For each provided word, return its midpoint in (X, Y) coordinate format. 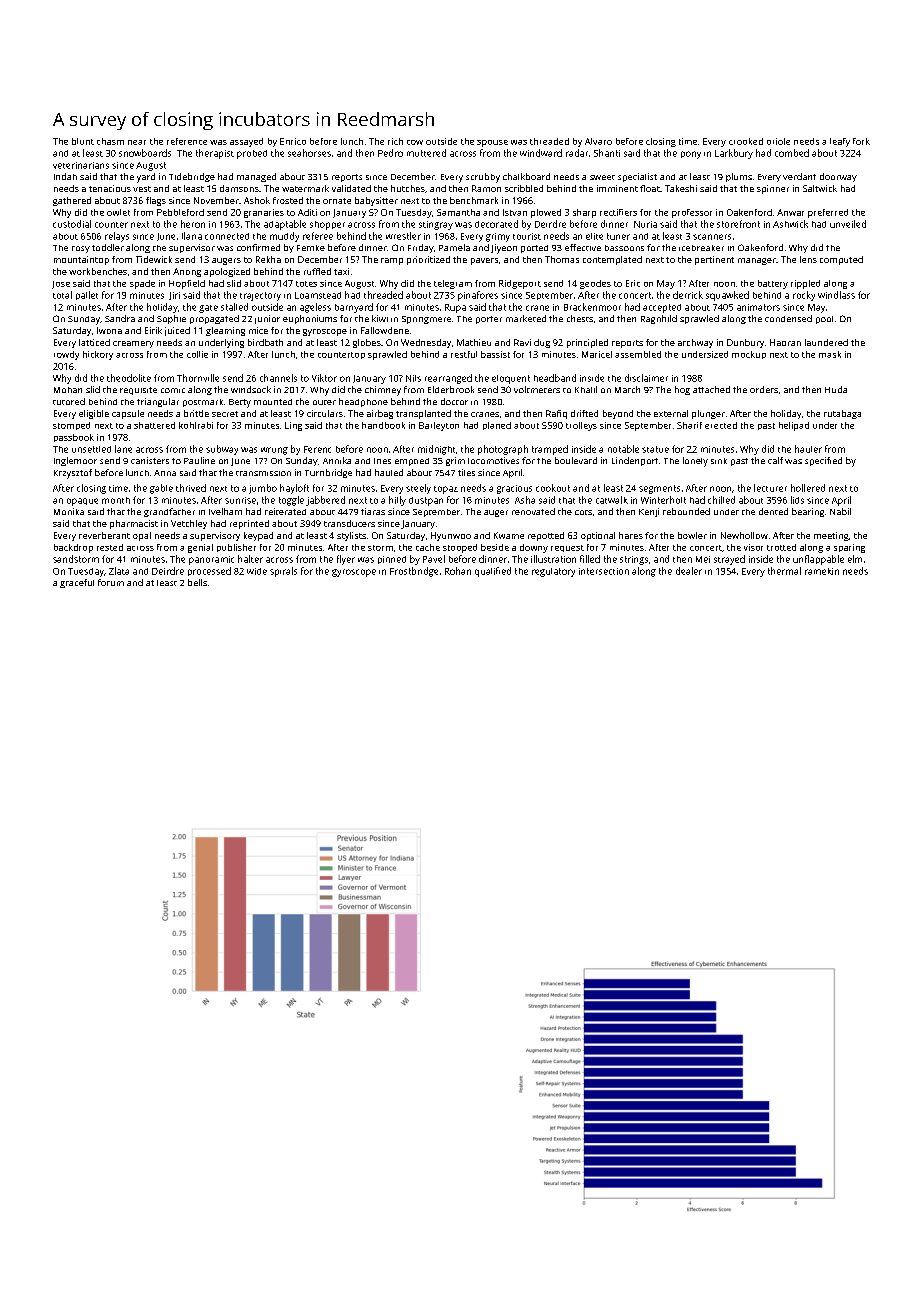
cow (415, 142)
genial (200, 548)
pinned (392, 560)
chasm (110, 141)
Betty (240, 403)
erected (721, 425)
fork (861, 141)
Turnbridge (328, 473)
